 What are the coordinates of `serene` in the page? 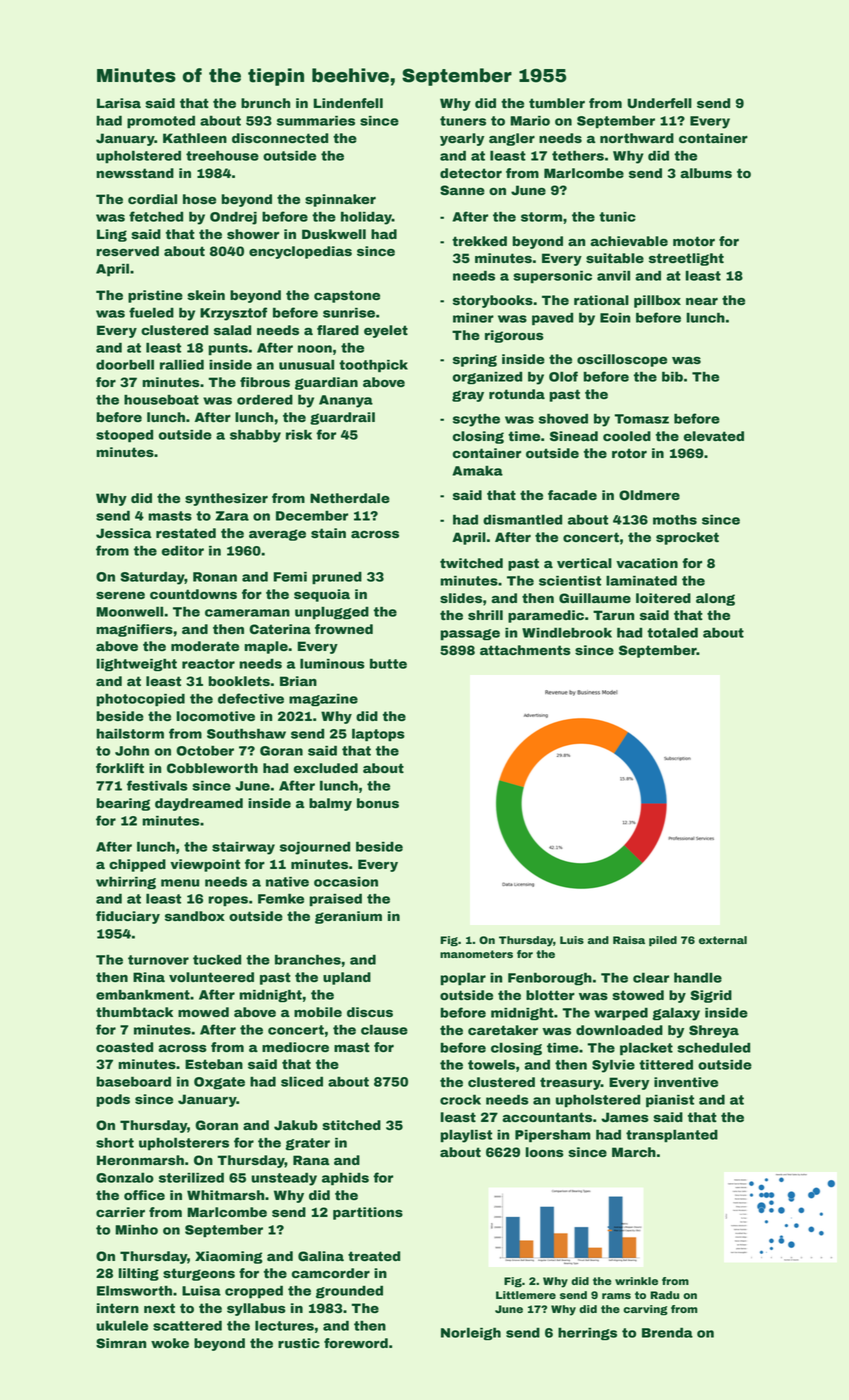 It's located at (120, 595).
